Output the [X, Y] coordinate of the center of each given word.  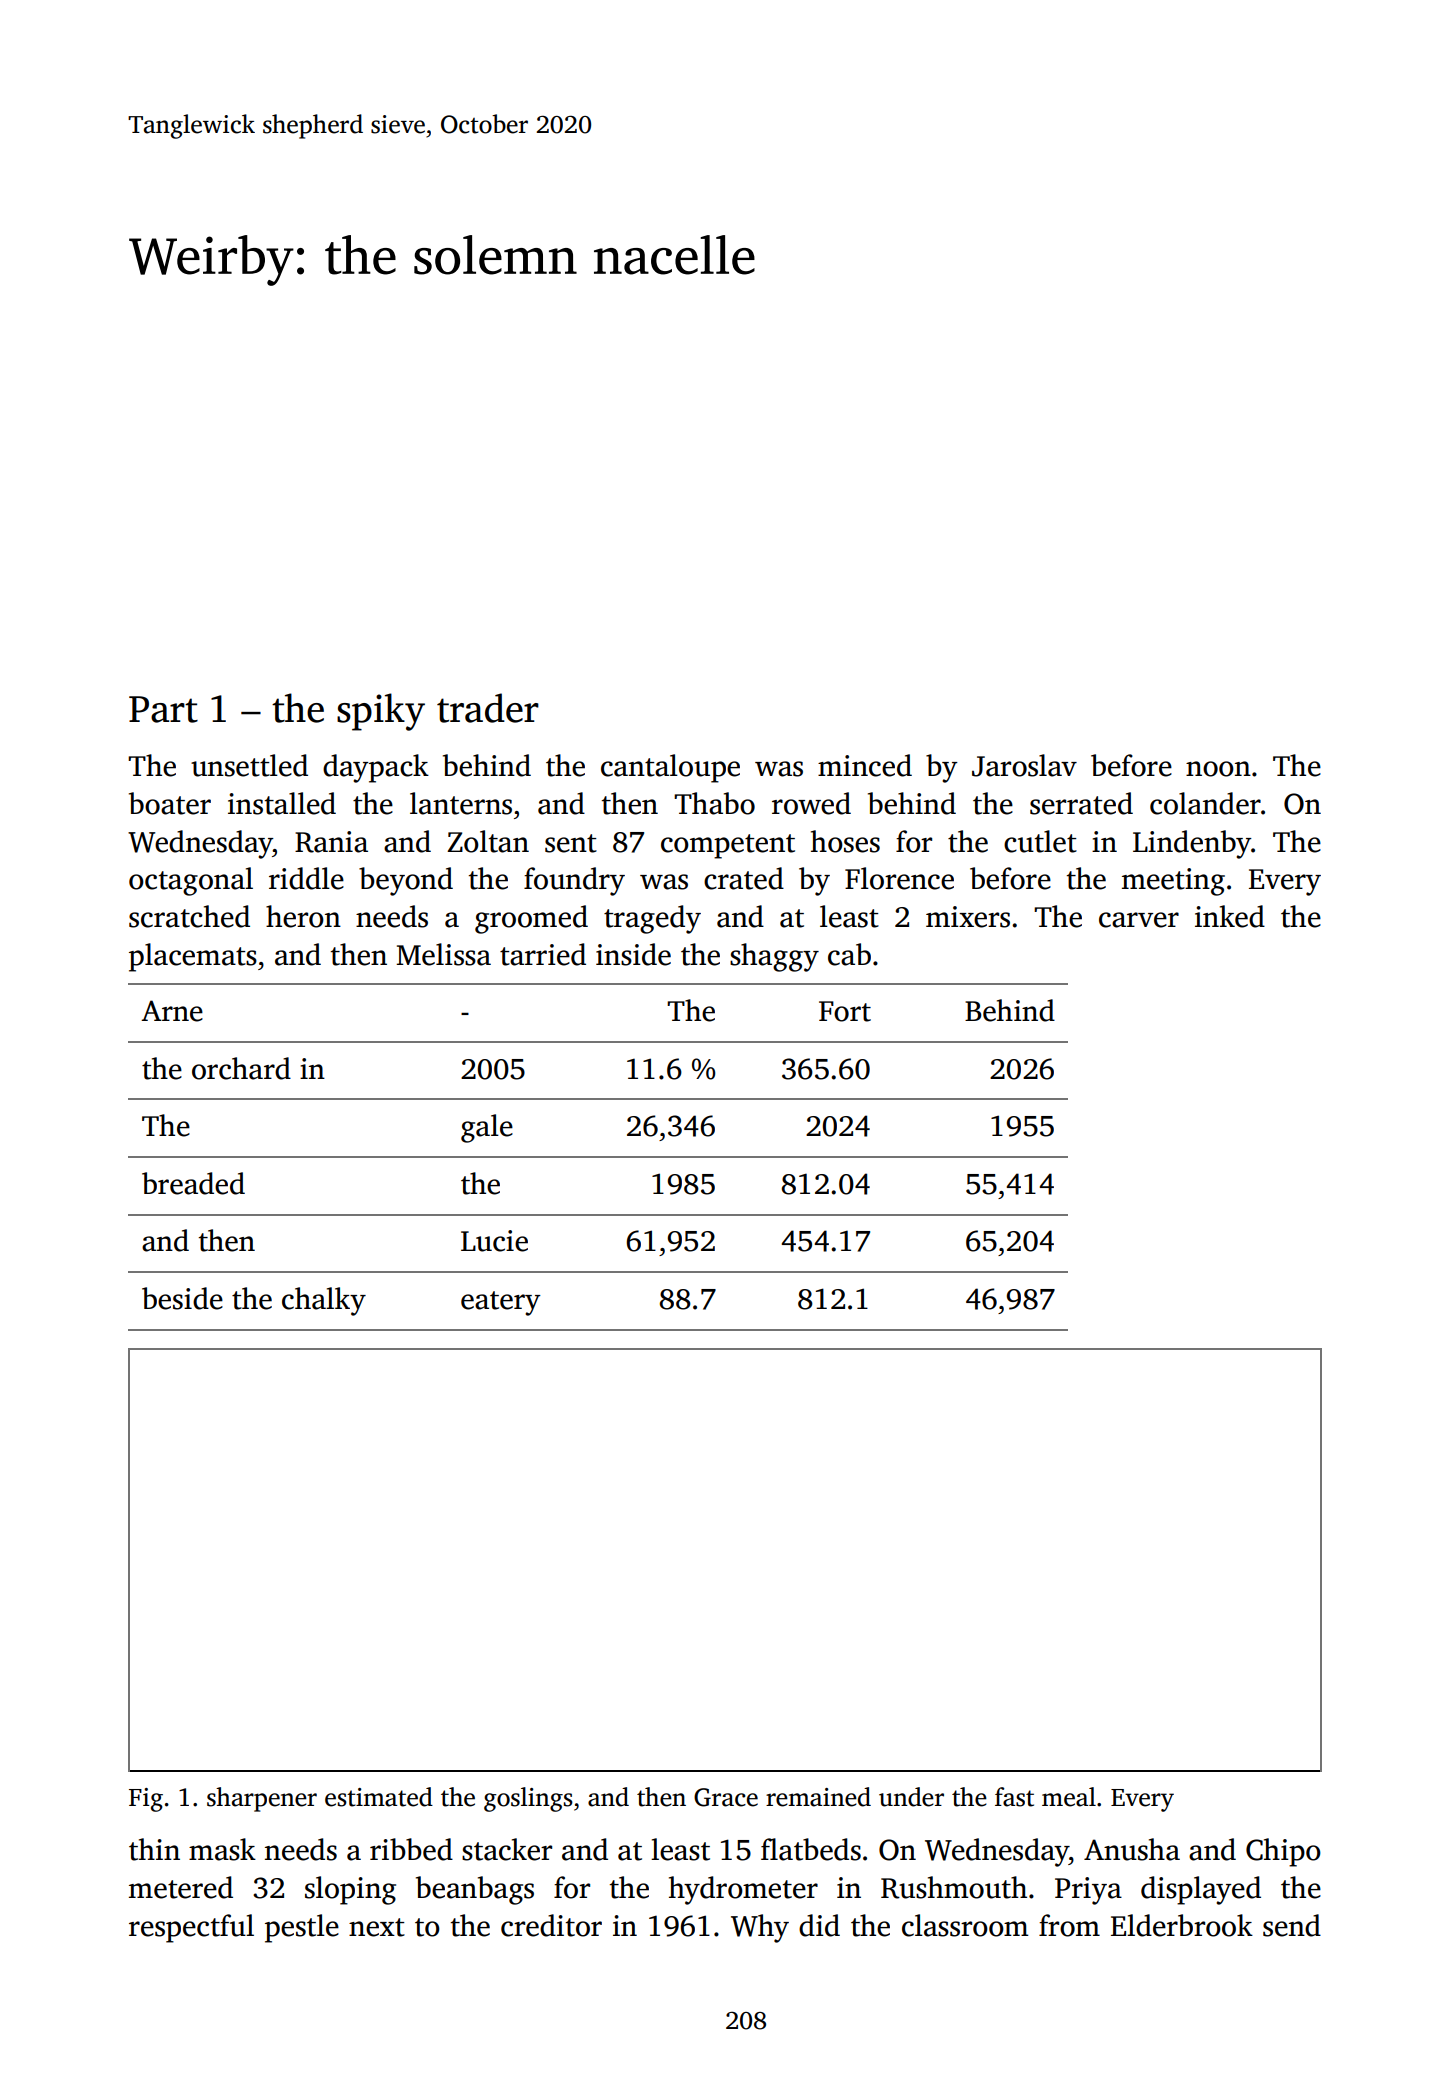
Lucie [494, 1241]
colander [1205, 803]
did [819, 1925]
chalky [324, 1301]
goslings [528, 1799]
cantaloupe [670, 768]
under [911, 1797]
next [377, 1927]
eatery [501, 1303]
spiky [381, 712]
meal [1069, 1797]
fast [1014, 1797]
